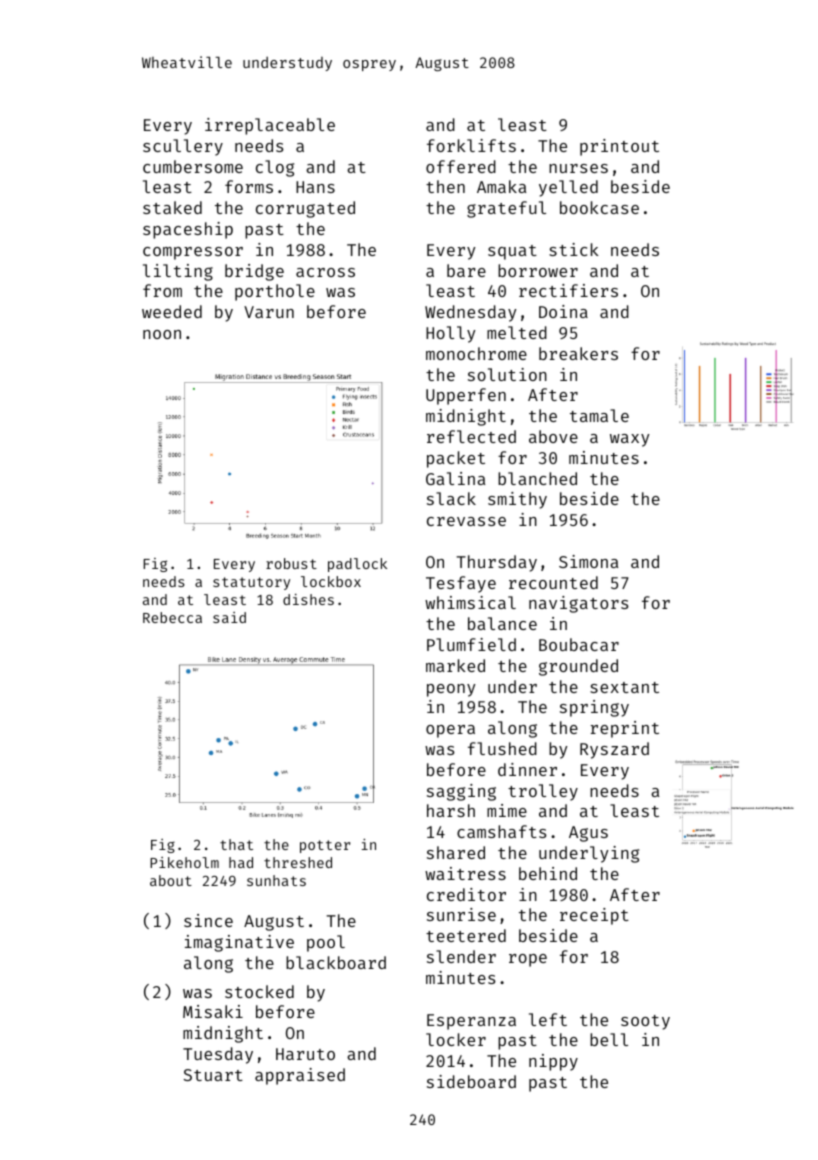  What do you see at coordinates (270, 126) in the screenshot?
I see `irreplaceable` at bounding box center [270, 126].
